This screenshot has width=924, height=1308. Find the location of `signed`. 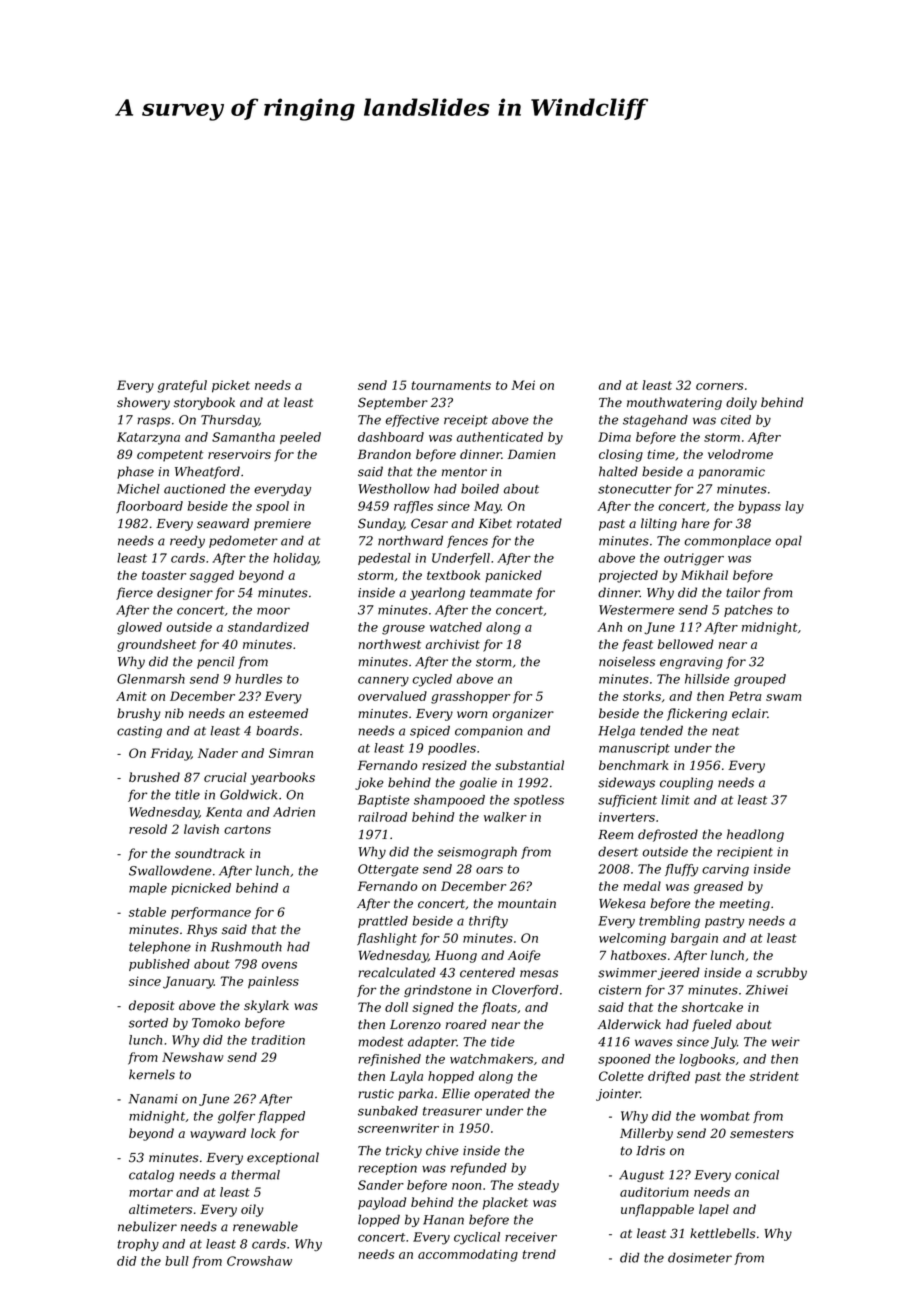

signed is located at coordinates (433, 1008).
